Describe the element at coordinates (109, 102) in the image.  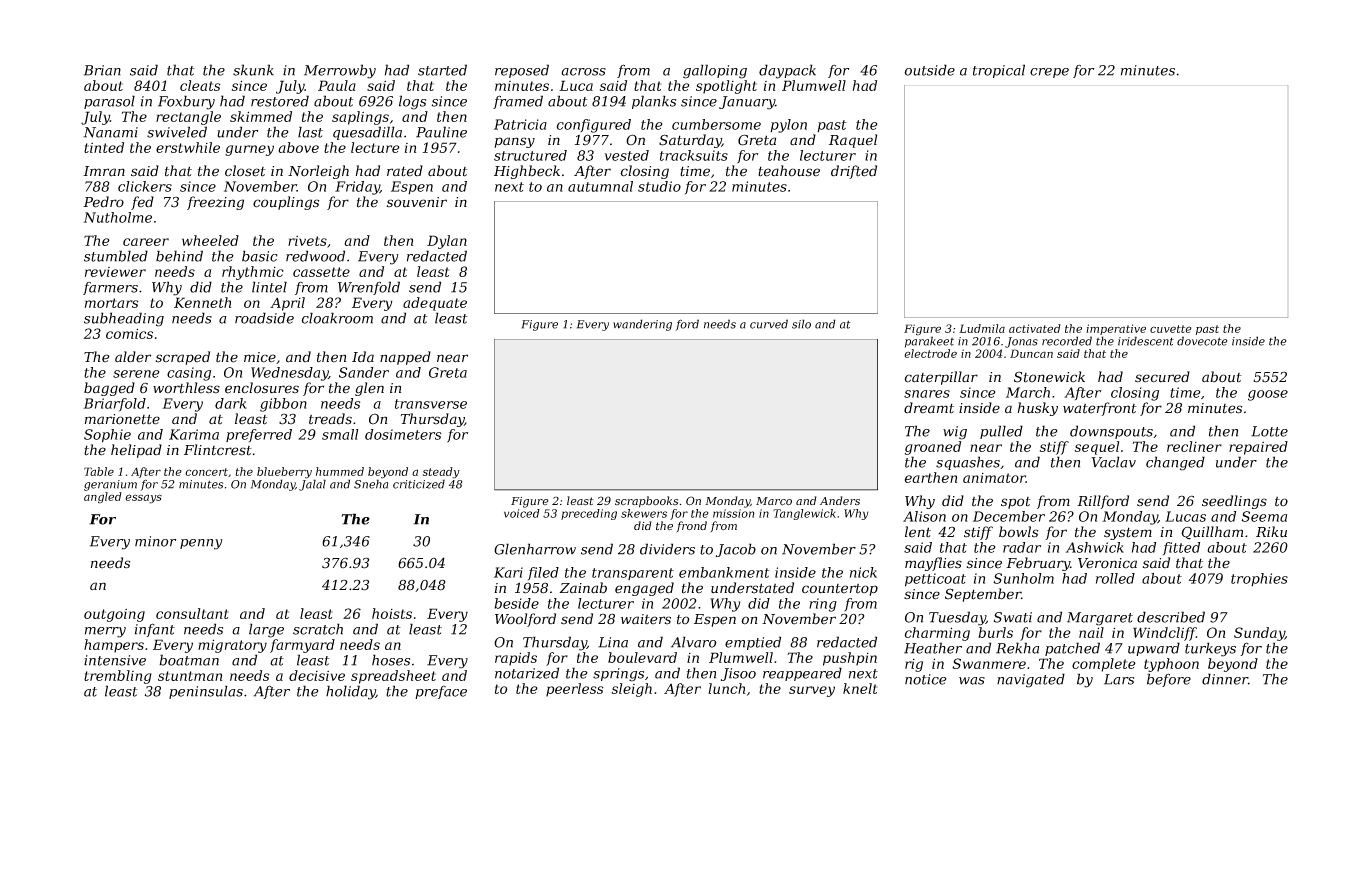
I see `parasol` at that location.
